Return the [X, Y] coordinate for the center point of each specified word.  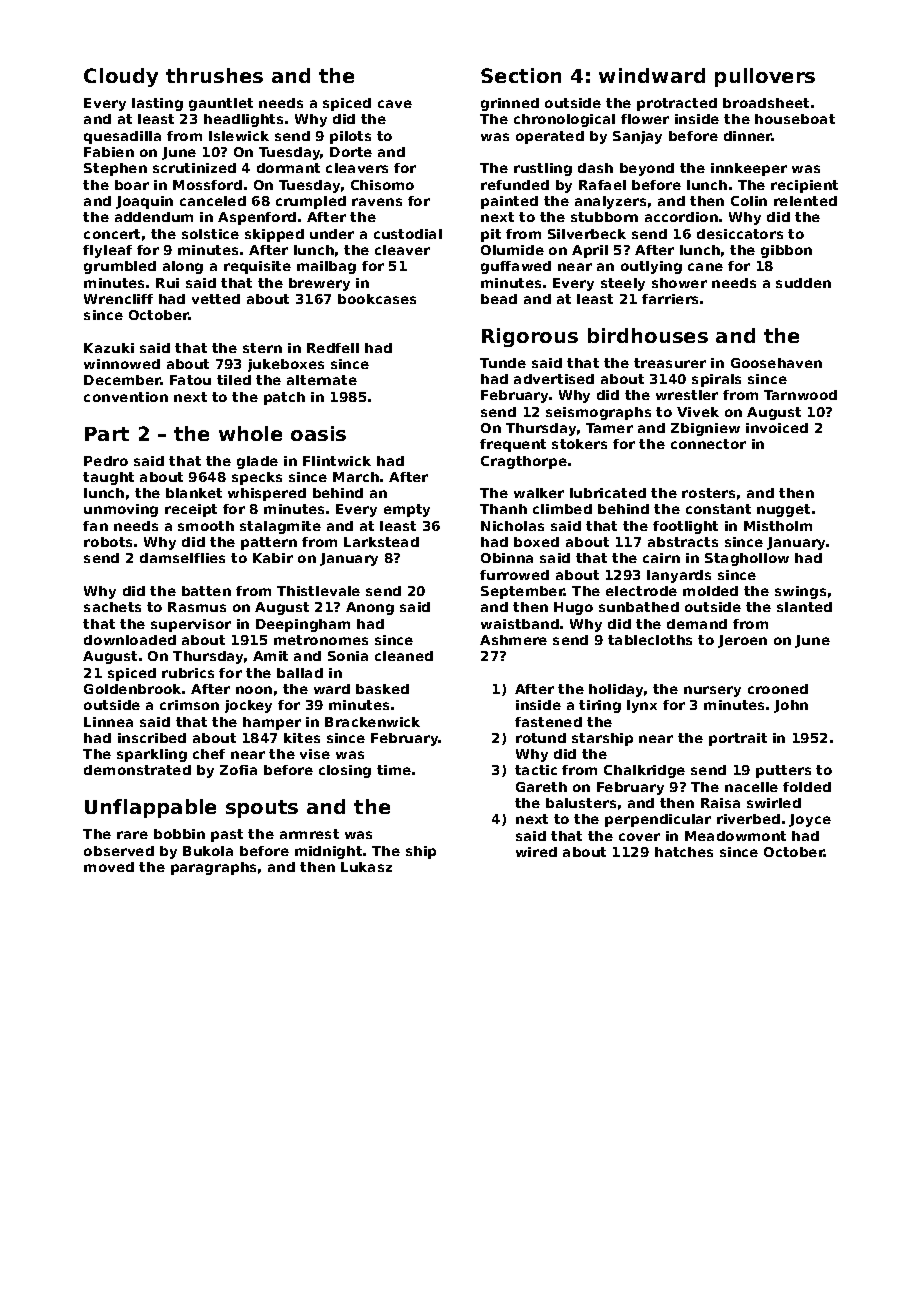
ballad [300, 673]
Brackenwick [372, 722]
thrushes [214, 75]
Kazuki [109, 348]
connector [708, 444]
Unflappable [150, 808]
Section [521, 75]
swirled [774, 803]
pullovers [765, 77]
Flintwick [337, 461]
